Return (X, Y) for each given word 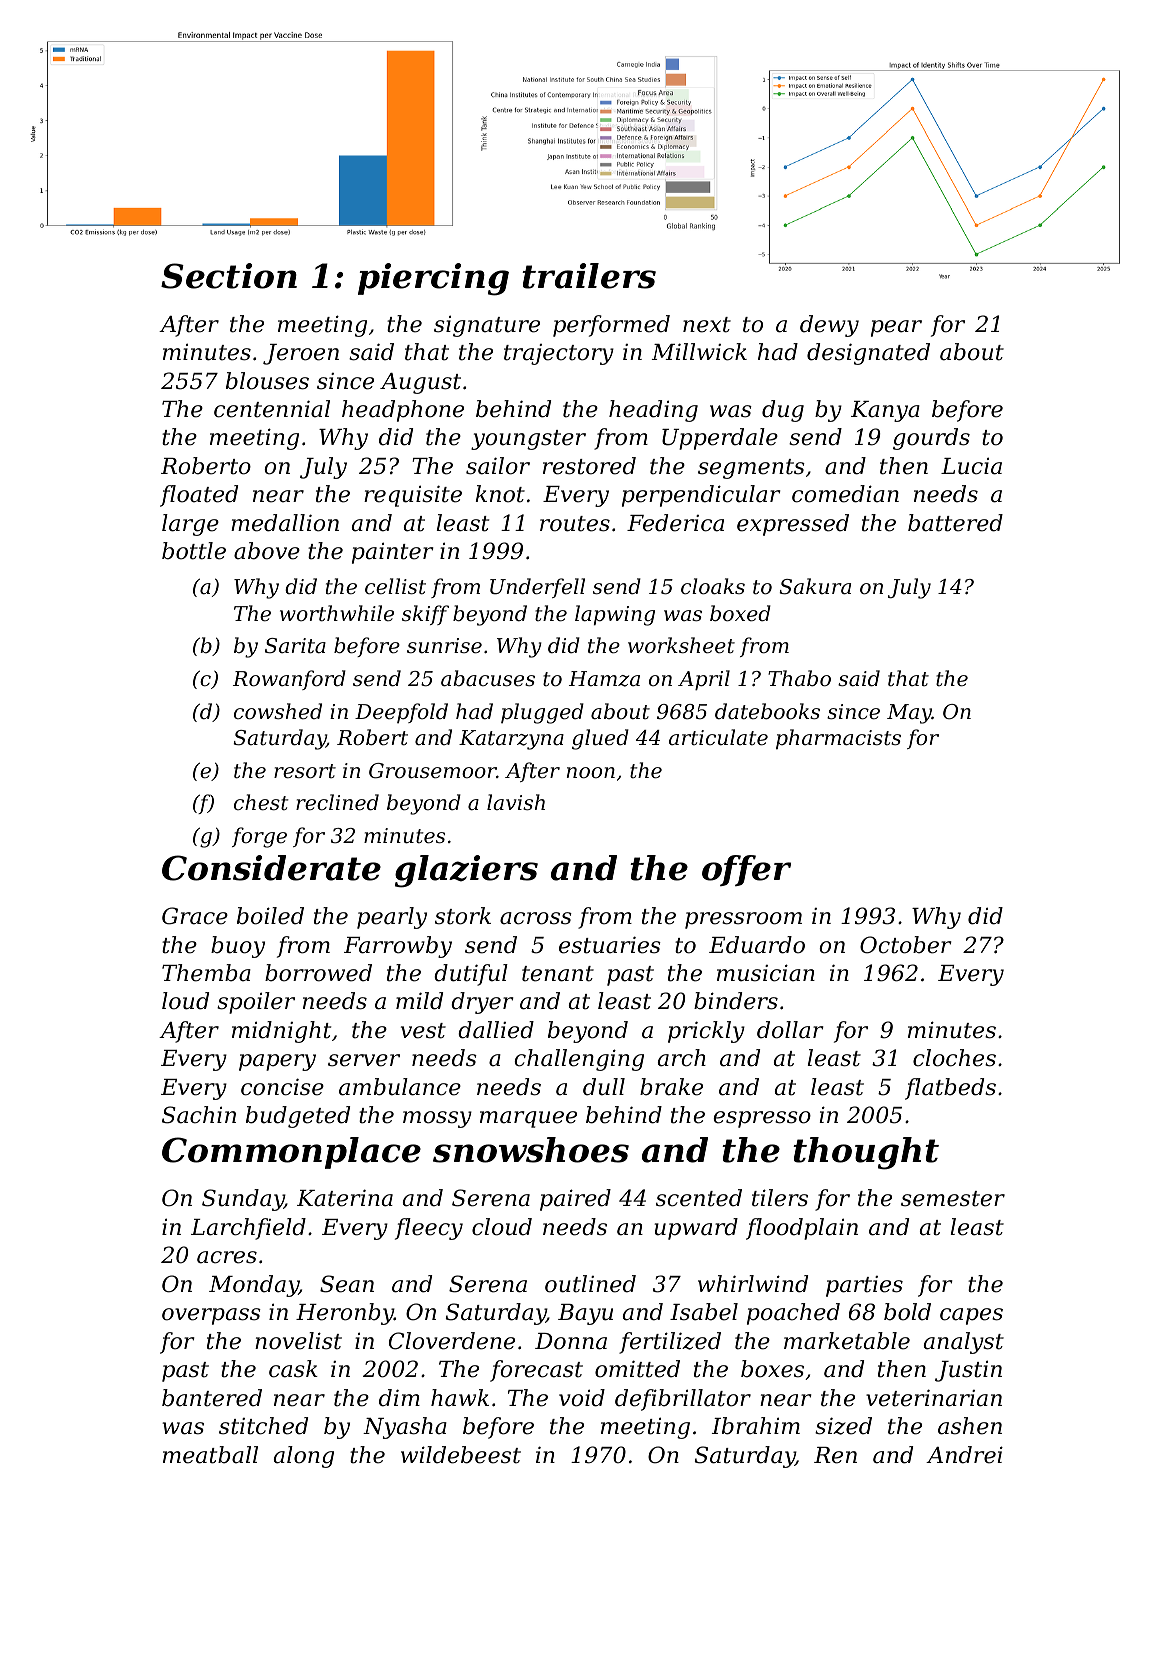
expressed (793, 525)
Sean (347, 1284)
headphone (403, 411)
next (707, 325)
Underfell (537, 588)
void (582, 1398)
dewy (829, 326)
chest (261, 802)
